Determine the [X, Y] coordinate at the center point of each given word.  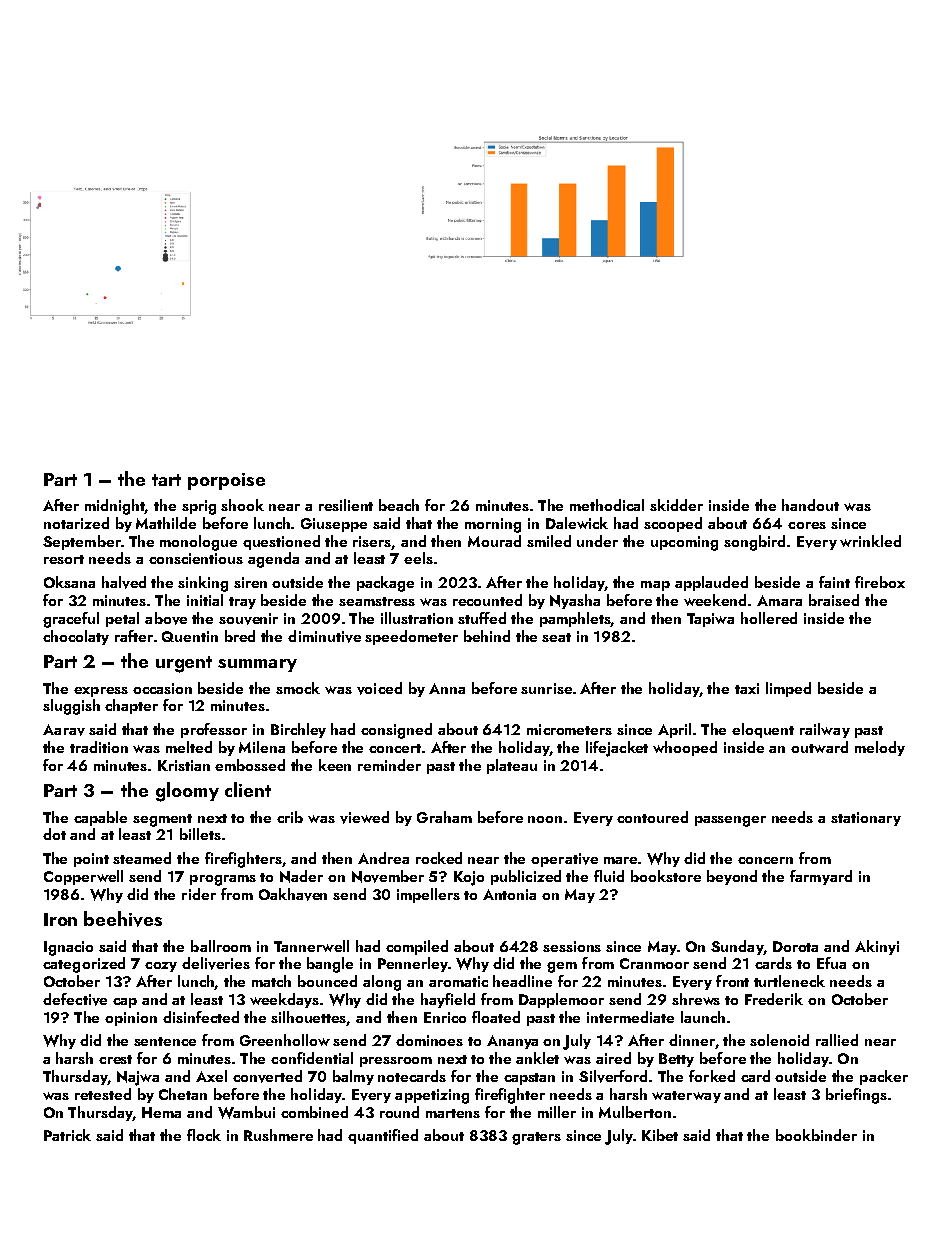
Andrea [383, 858]
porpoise [226, 481]
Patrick [67, 1135]
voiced [379, 688]
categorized [84, 965]
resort [64, 559]
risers [372, 541]
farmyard [821, 877]
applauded [711, 583]
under [597, 541]
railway [825, 730]
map [655, 586]
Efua [831, 963]
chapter [131, 706]
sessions [572, 946]
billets [200, 834]
